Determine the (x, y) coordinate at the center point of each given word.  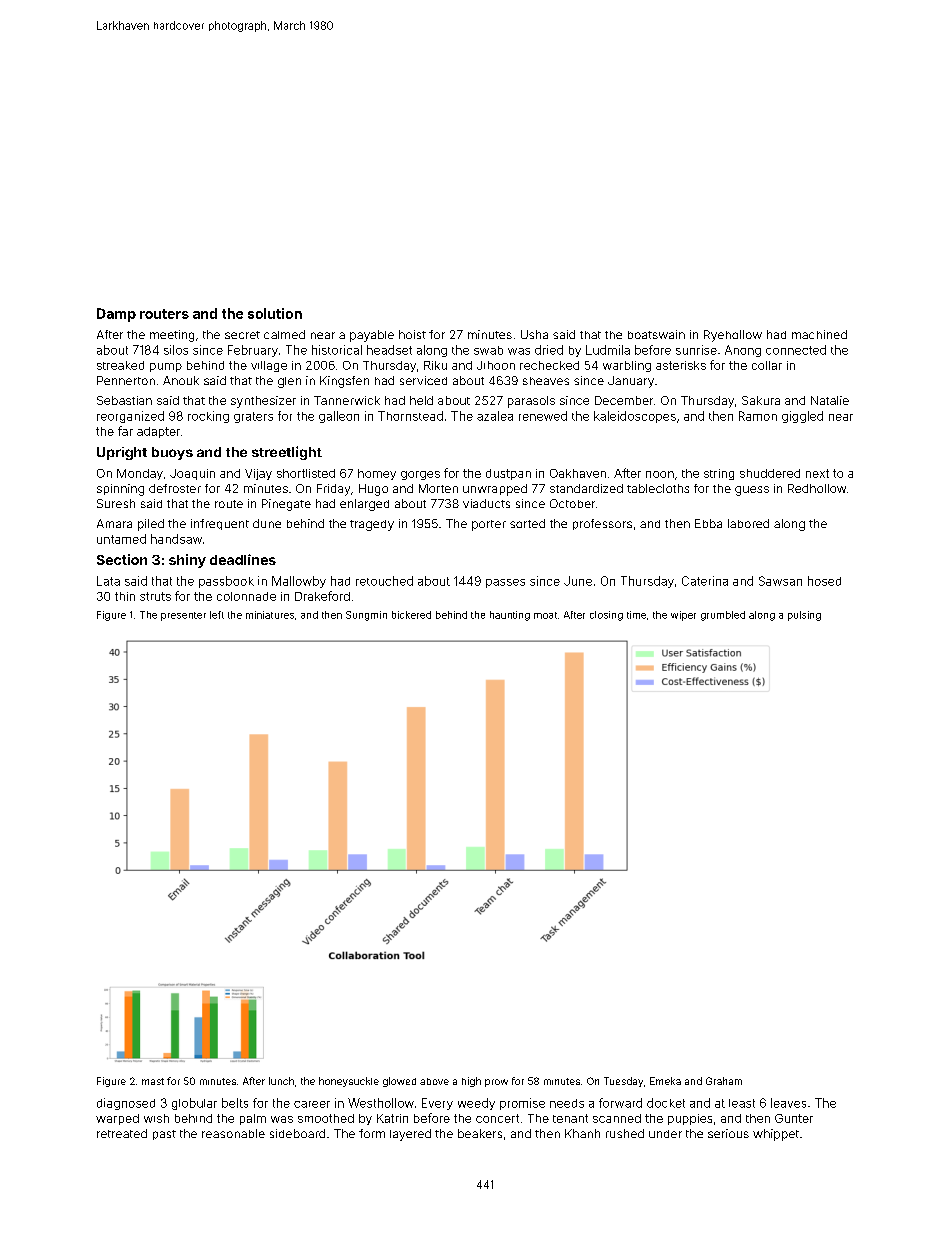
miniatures (270, 615)
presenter (183, 616)
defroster (175, 488)
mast (153, 1081)
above (434, 1081)
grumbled (723, 616)
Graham (724, 1081)
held (421, 400)
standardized (586, 488)
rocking (208, 417)
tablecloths (658, 488)
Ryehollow (733, 336)
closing (606, 616)
